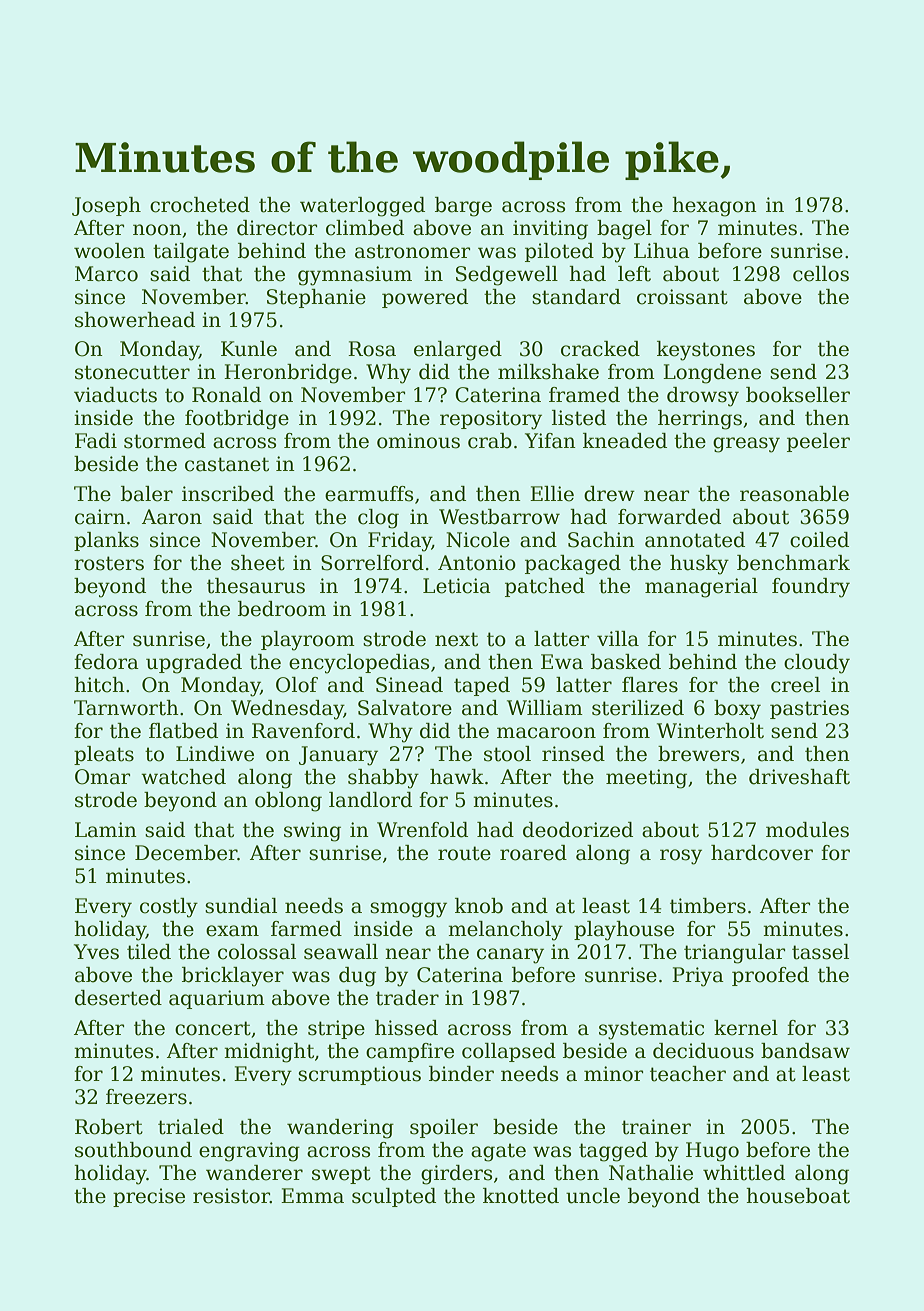  I want to click on greasy, so click(746, 445).
